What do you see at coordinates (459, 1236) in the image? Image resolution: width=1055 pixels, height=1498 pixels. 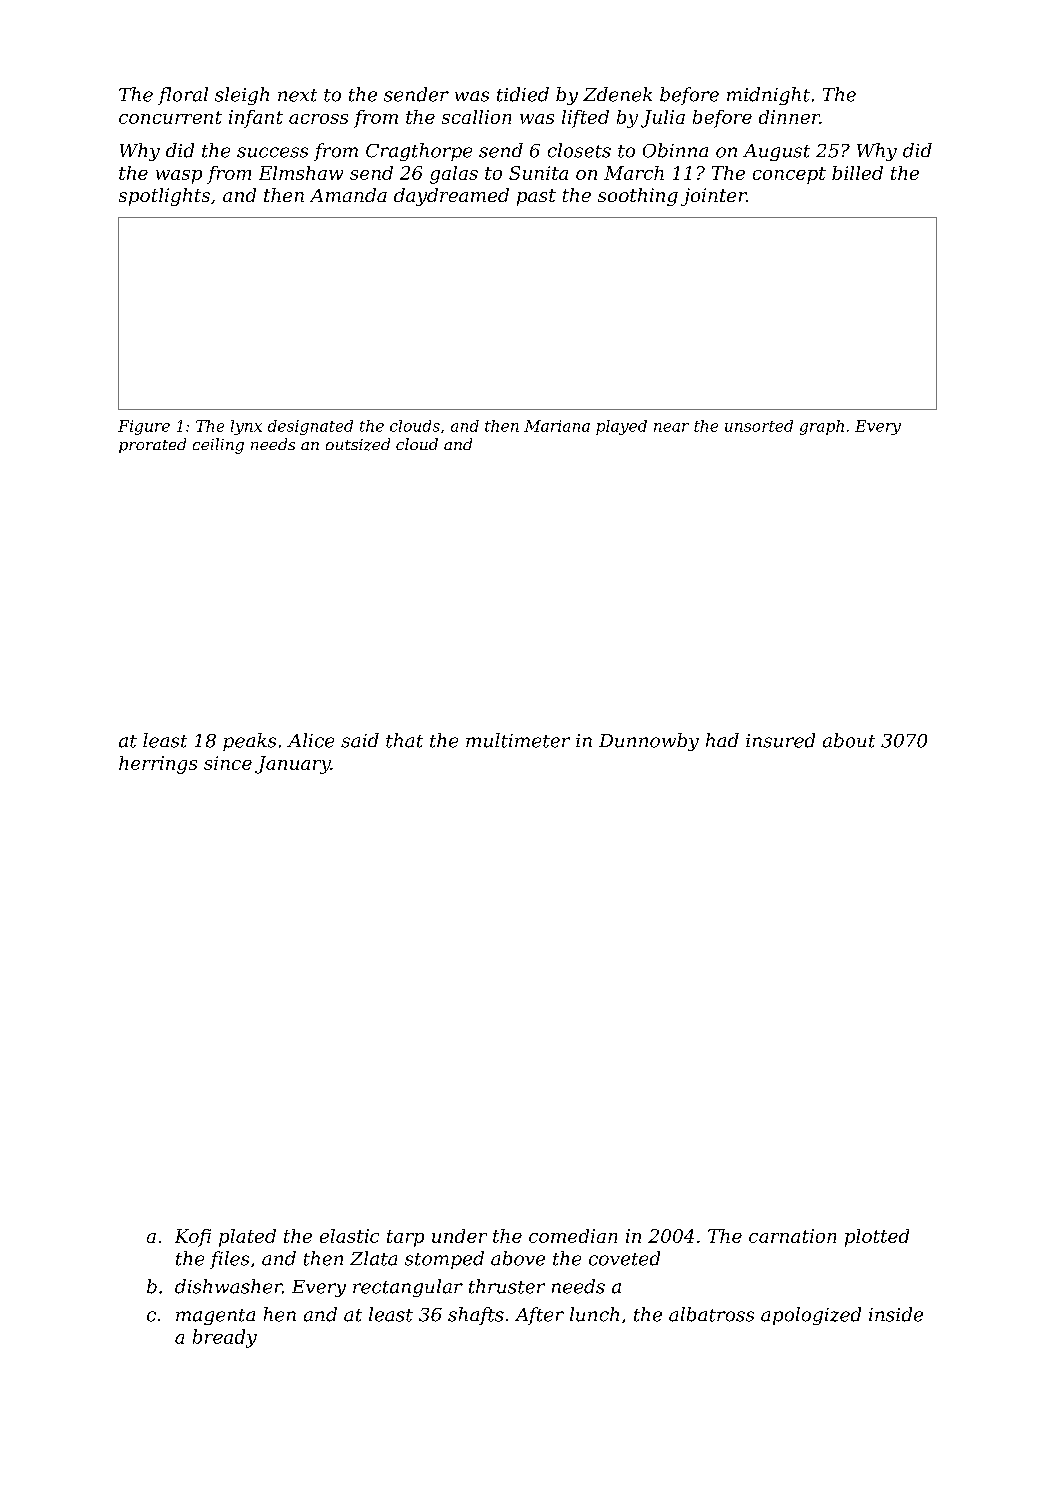 I see `under` at bounding box center [459, 1236].
